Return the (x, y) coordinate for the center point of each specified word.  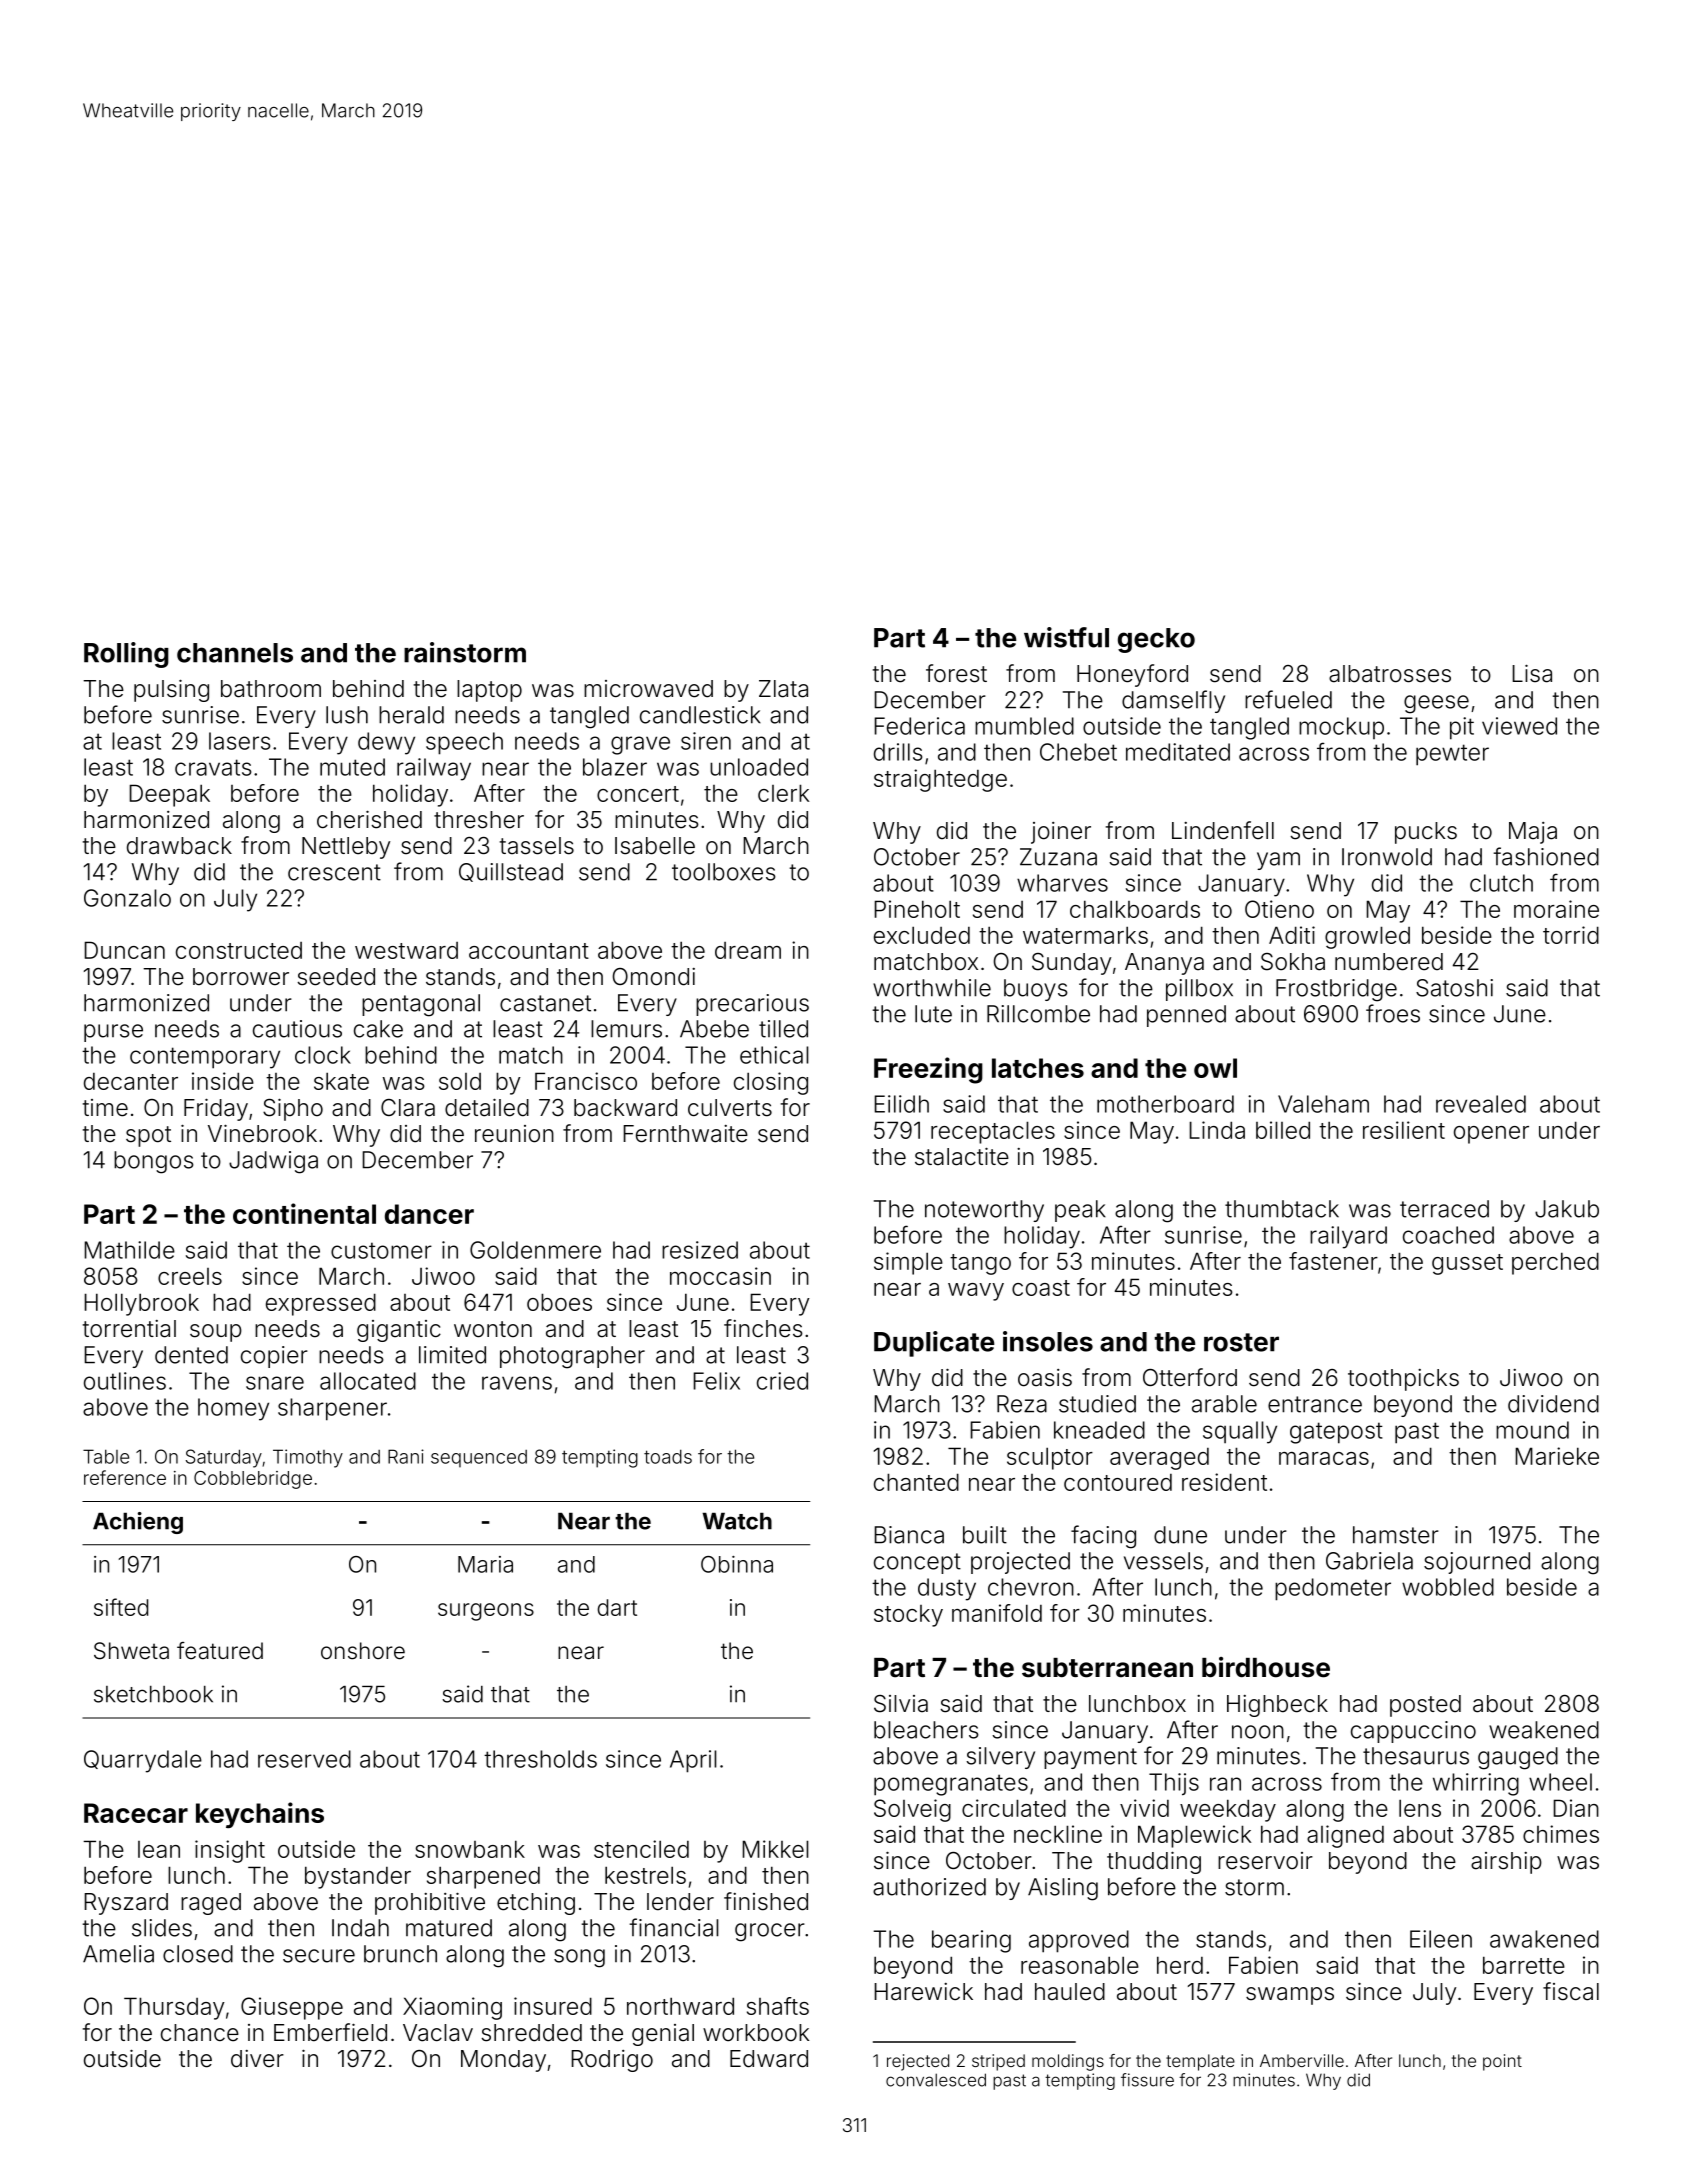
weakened (1544, 1730)
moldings (1068, 2062)
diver (257, 2059)
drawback (179, 846)
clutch (1501, 883)
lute (933, 1014)
